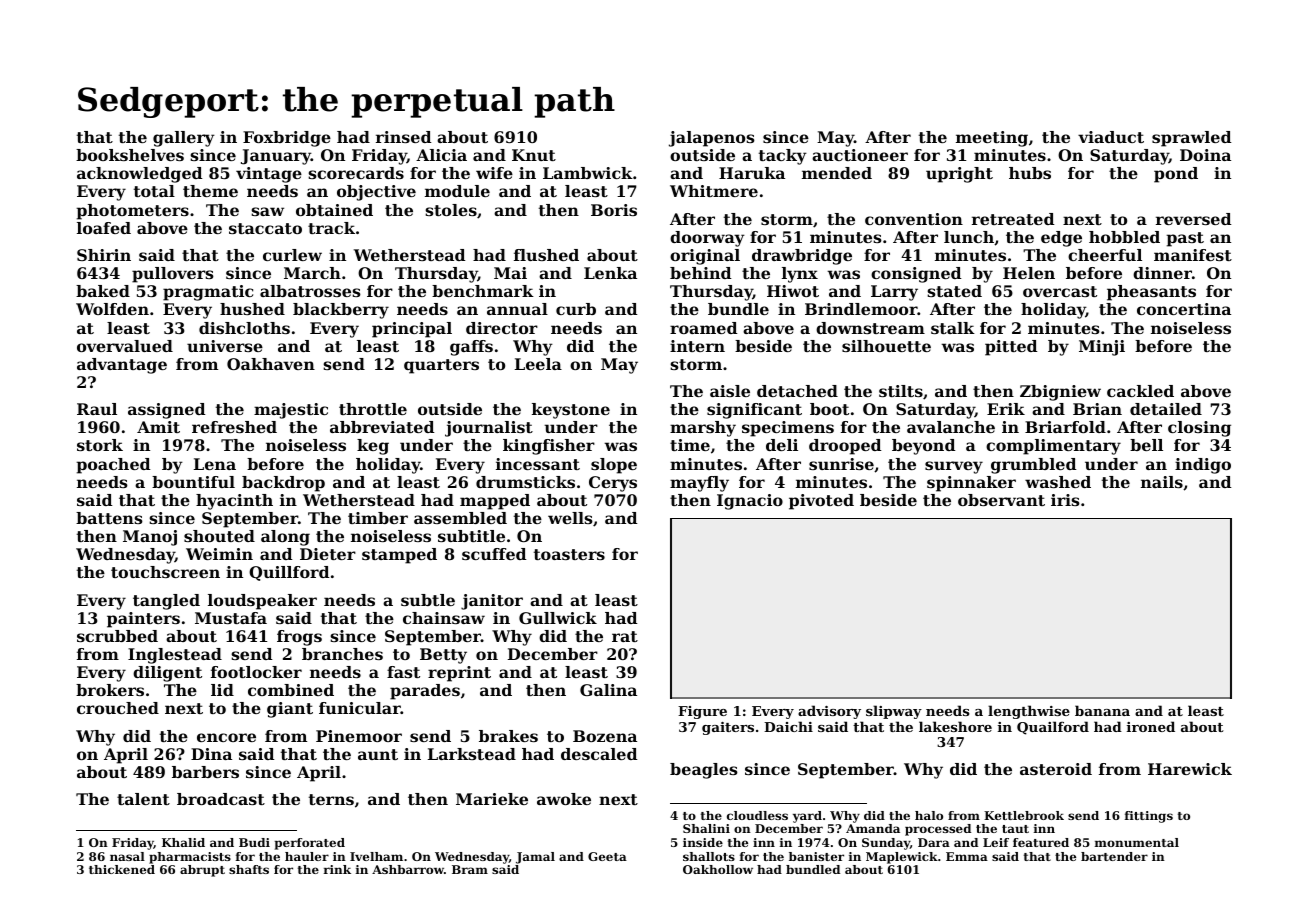 This image has width=1308, height=924. Describe the element at coordinates (337, 869) in the image. I see `rink` at that location.
